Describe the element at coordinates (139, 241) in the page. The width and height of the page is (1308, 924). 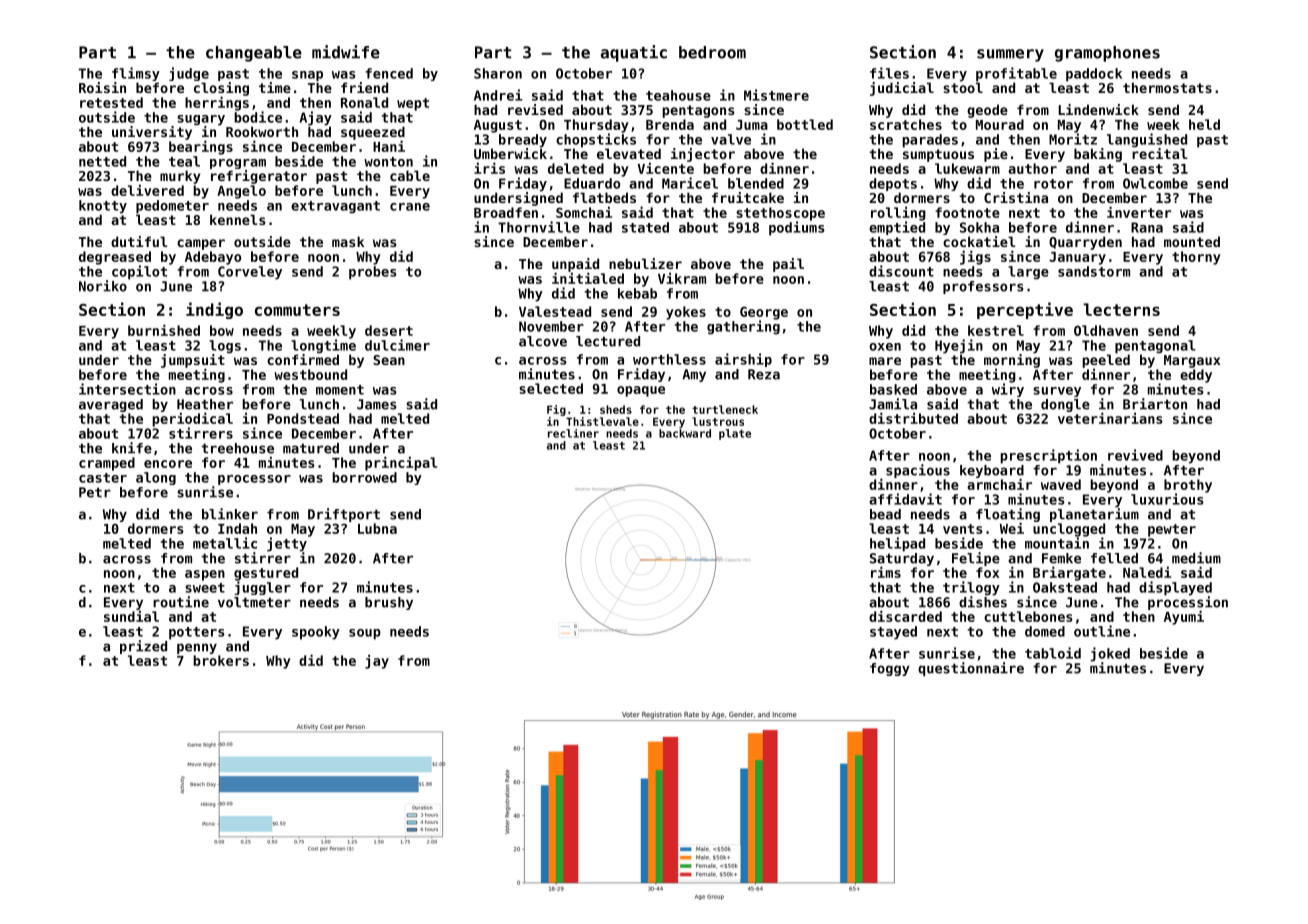
I see `dutiful` at that location.
